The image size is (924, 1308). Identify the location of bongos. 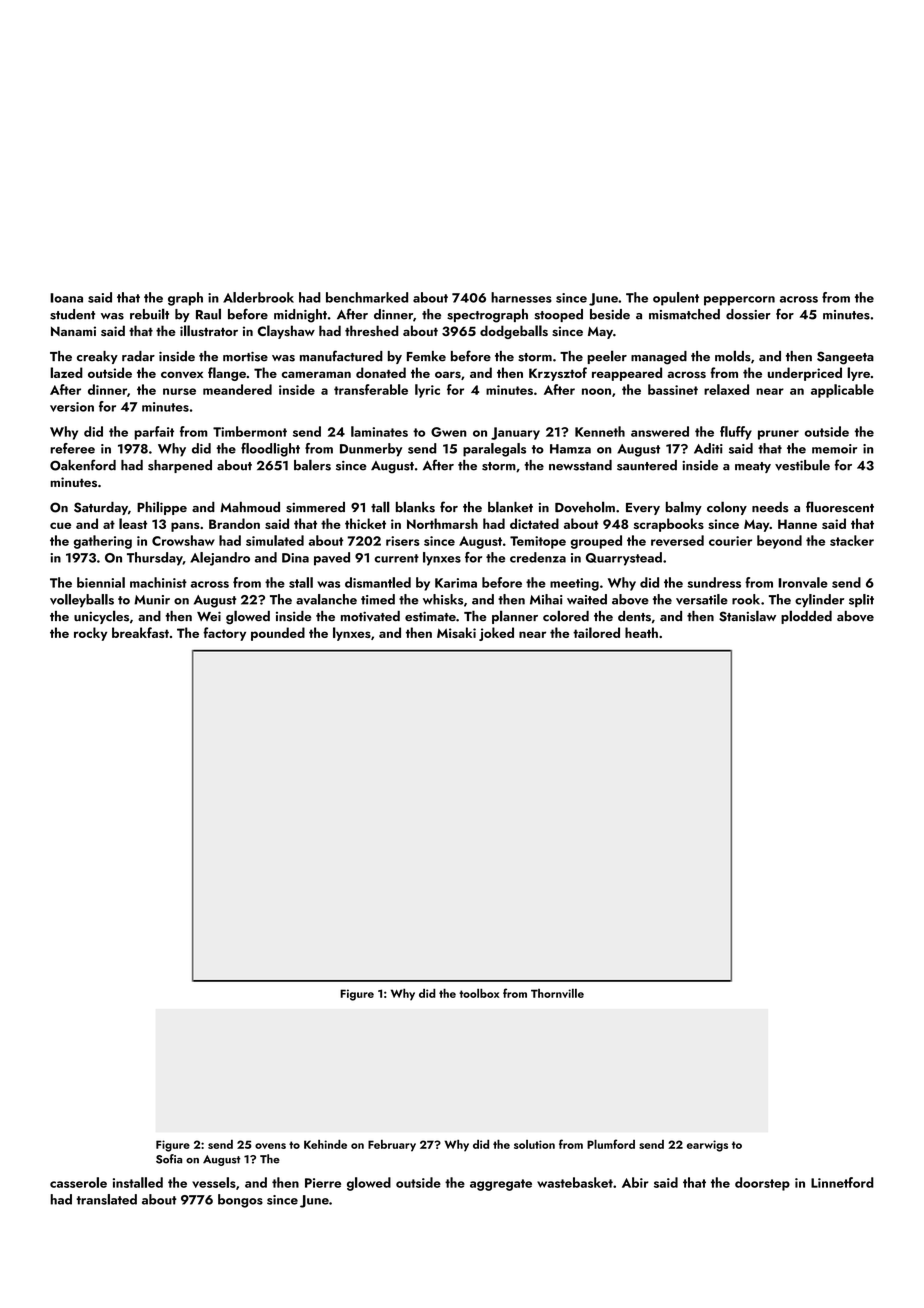
(240, 1201).
